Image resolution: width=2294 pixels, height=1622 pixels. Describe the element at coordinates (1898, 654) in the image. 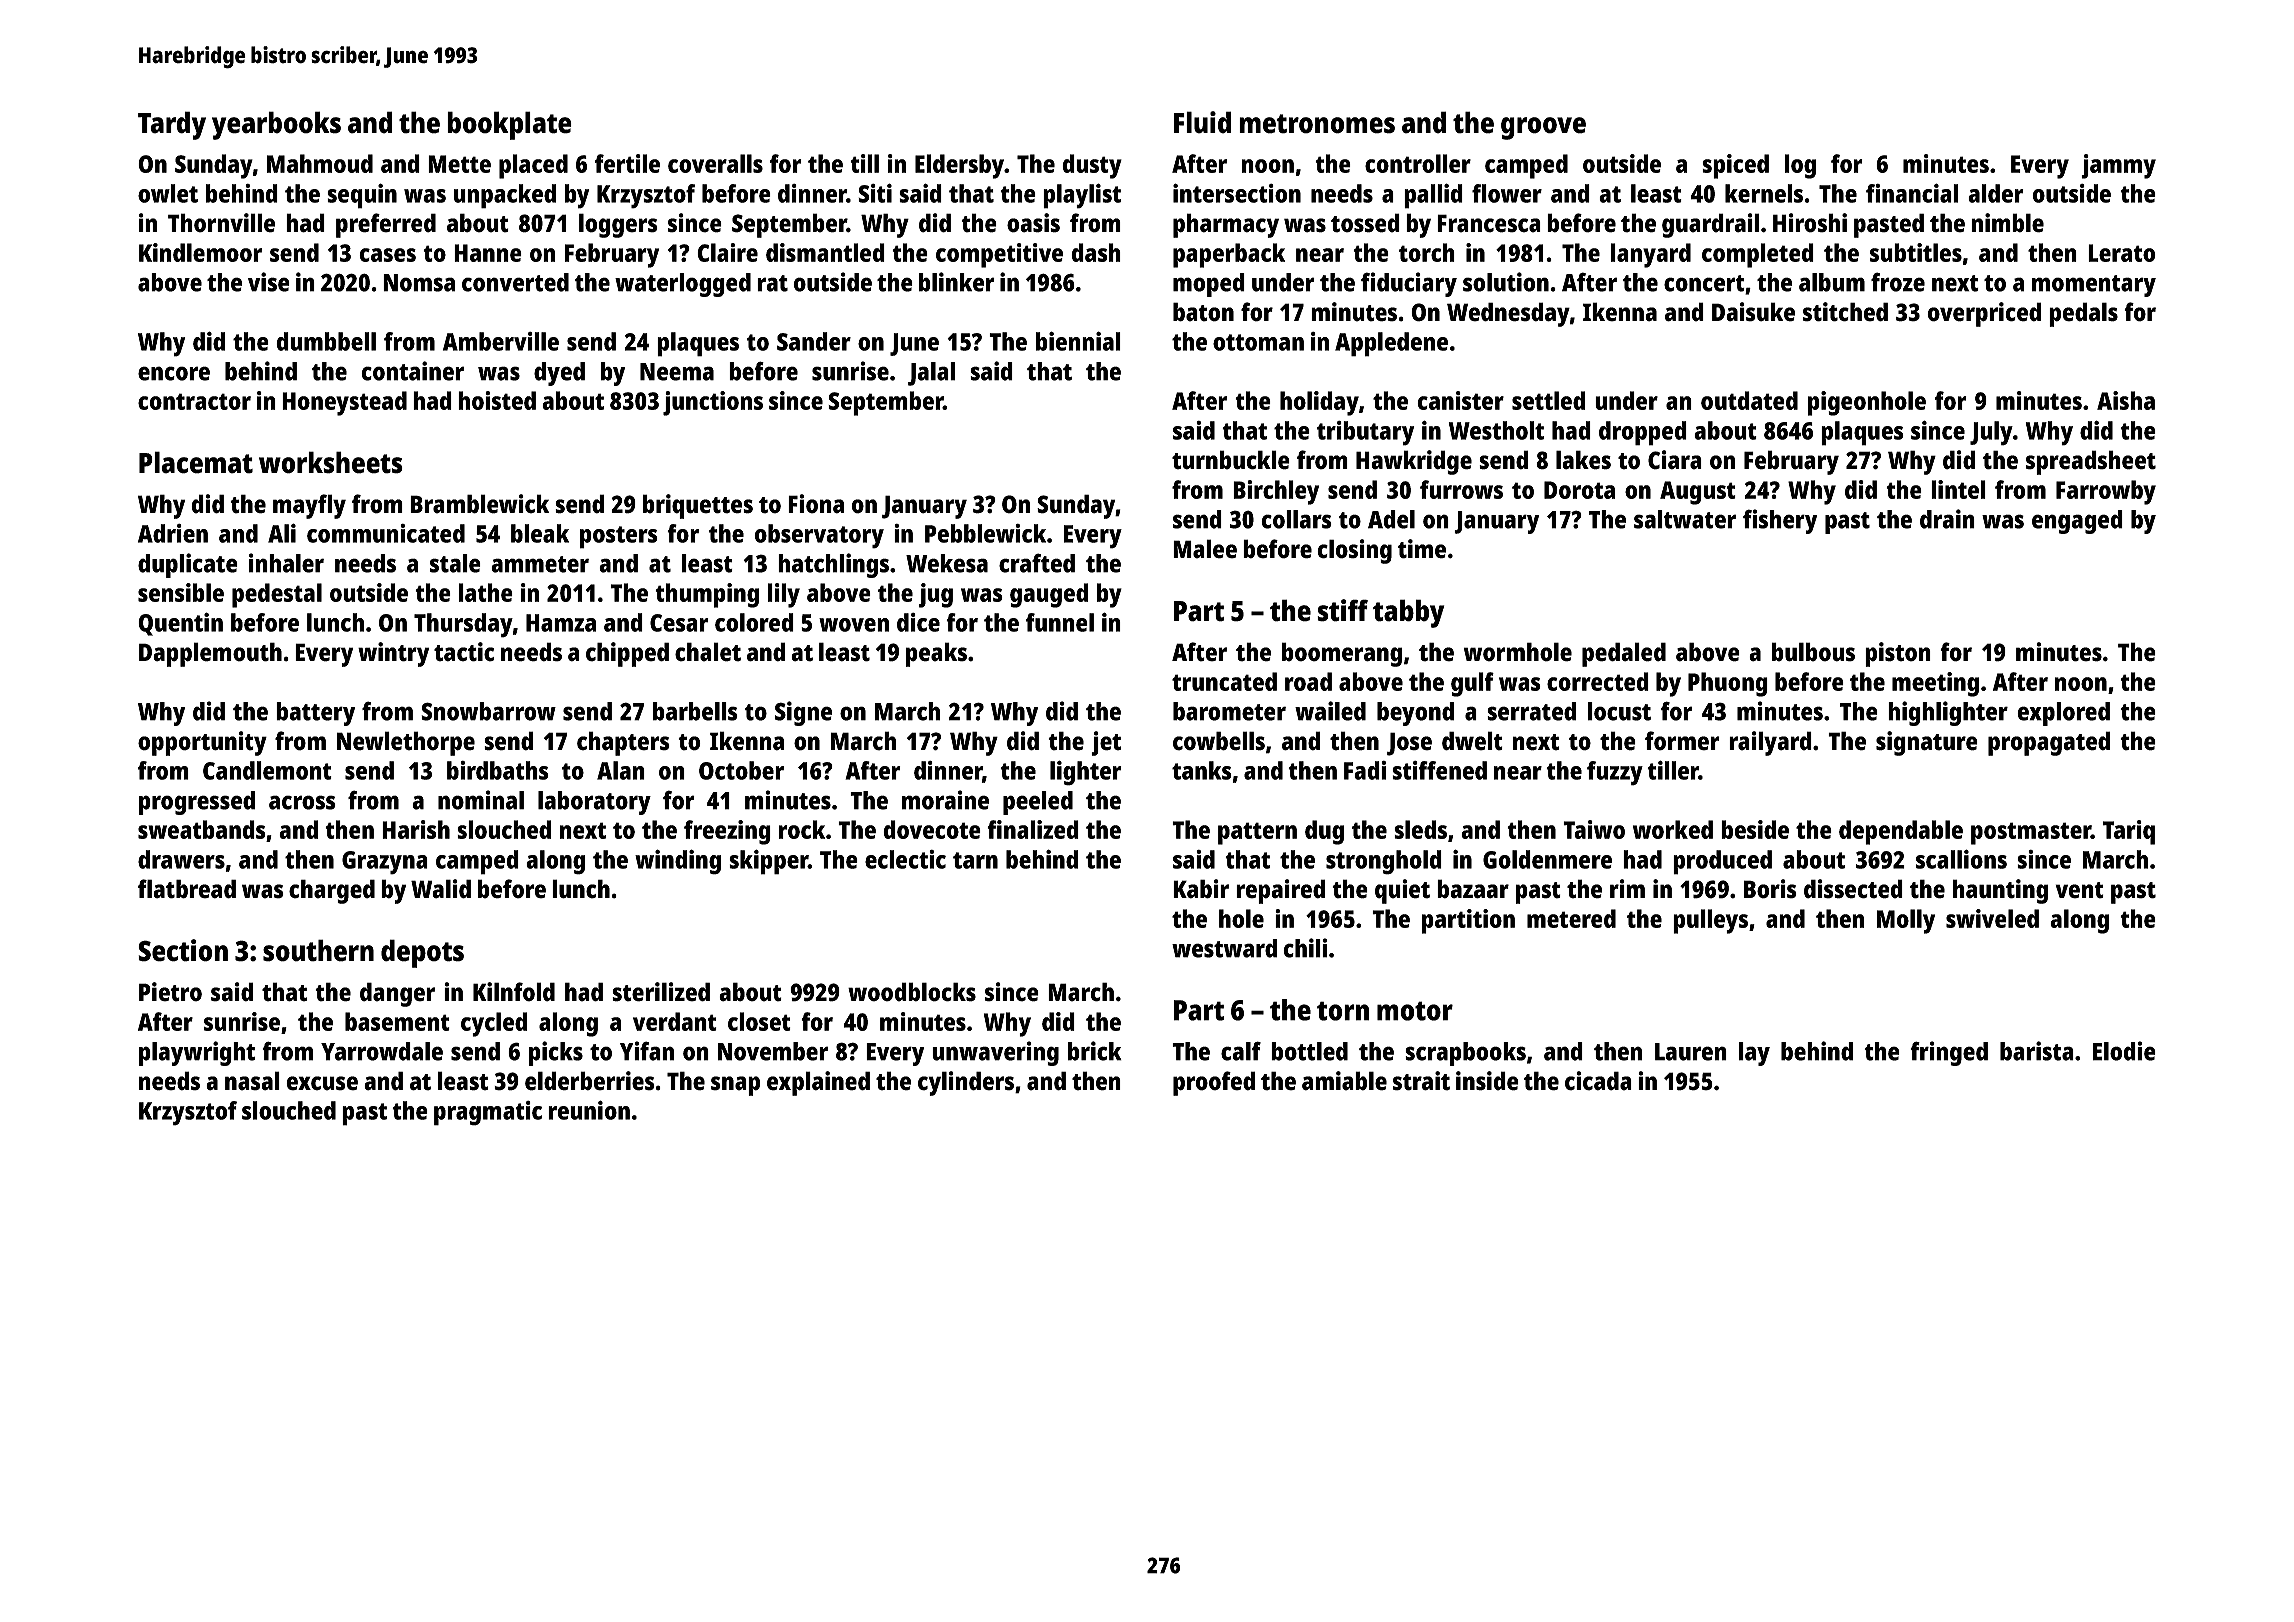

I see `piston` at that location.
